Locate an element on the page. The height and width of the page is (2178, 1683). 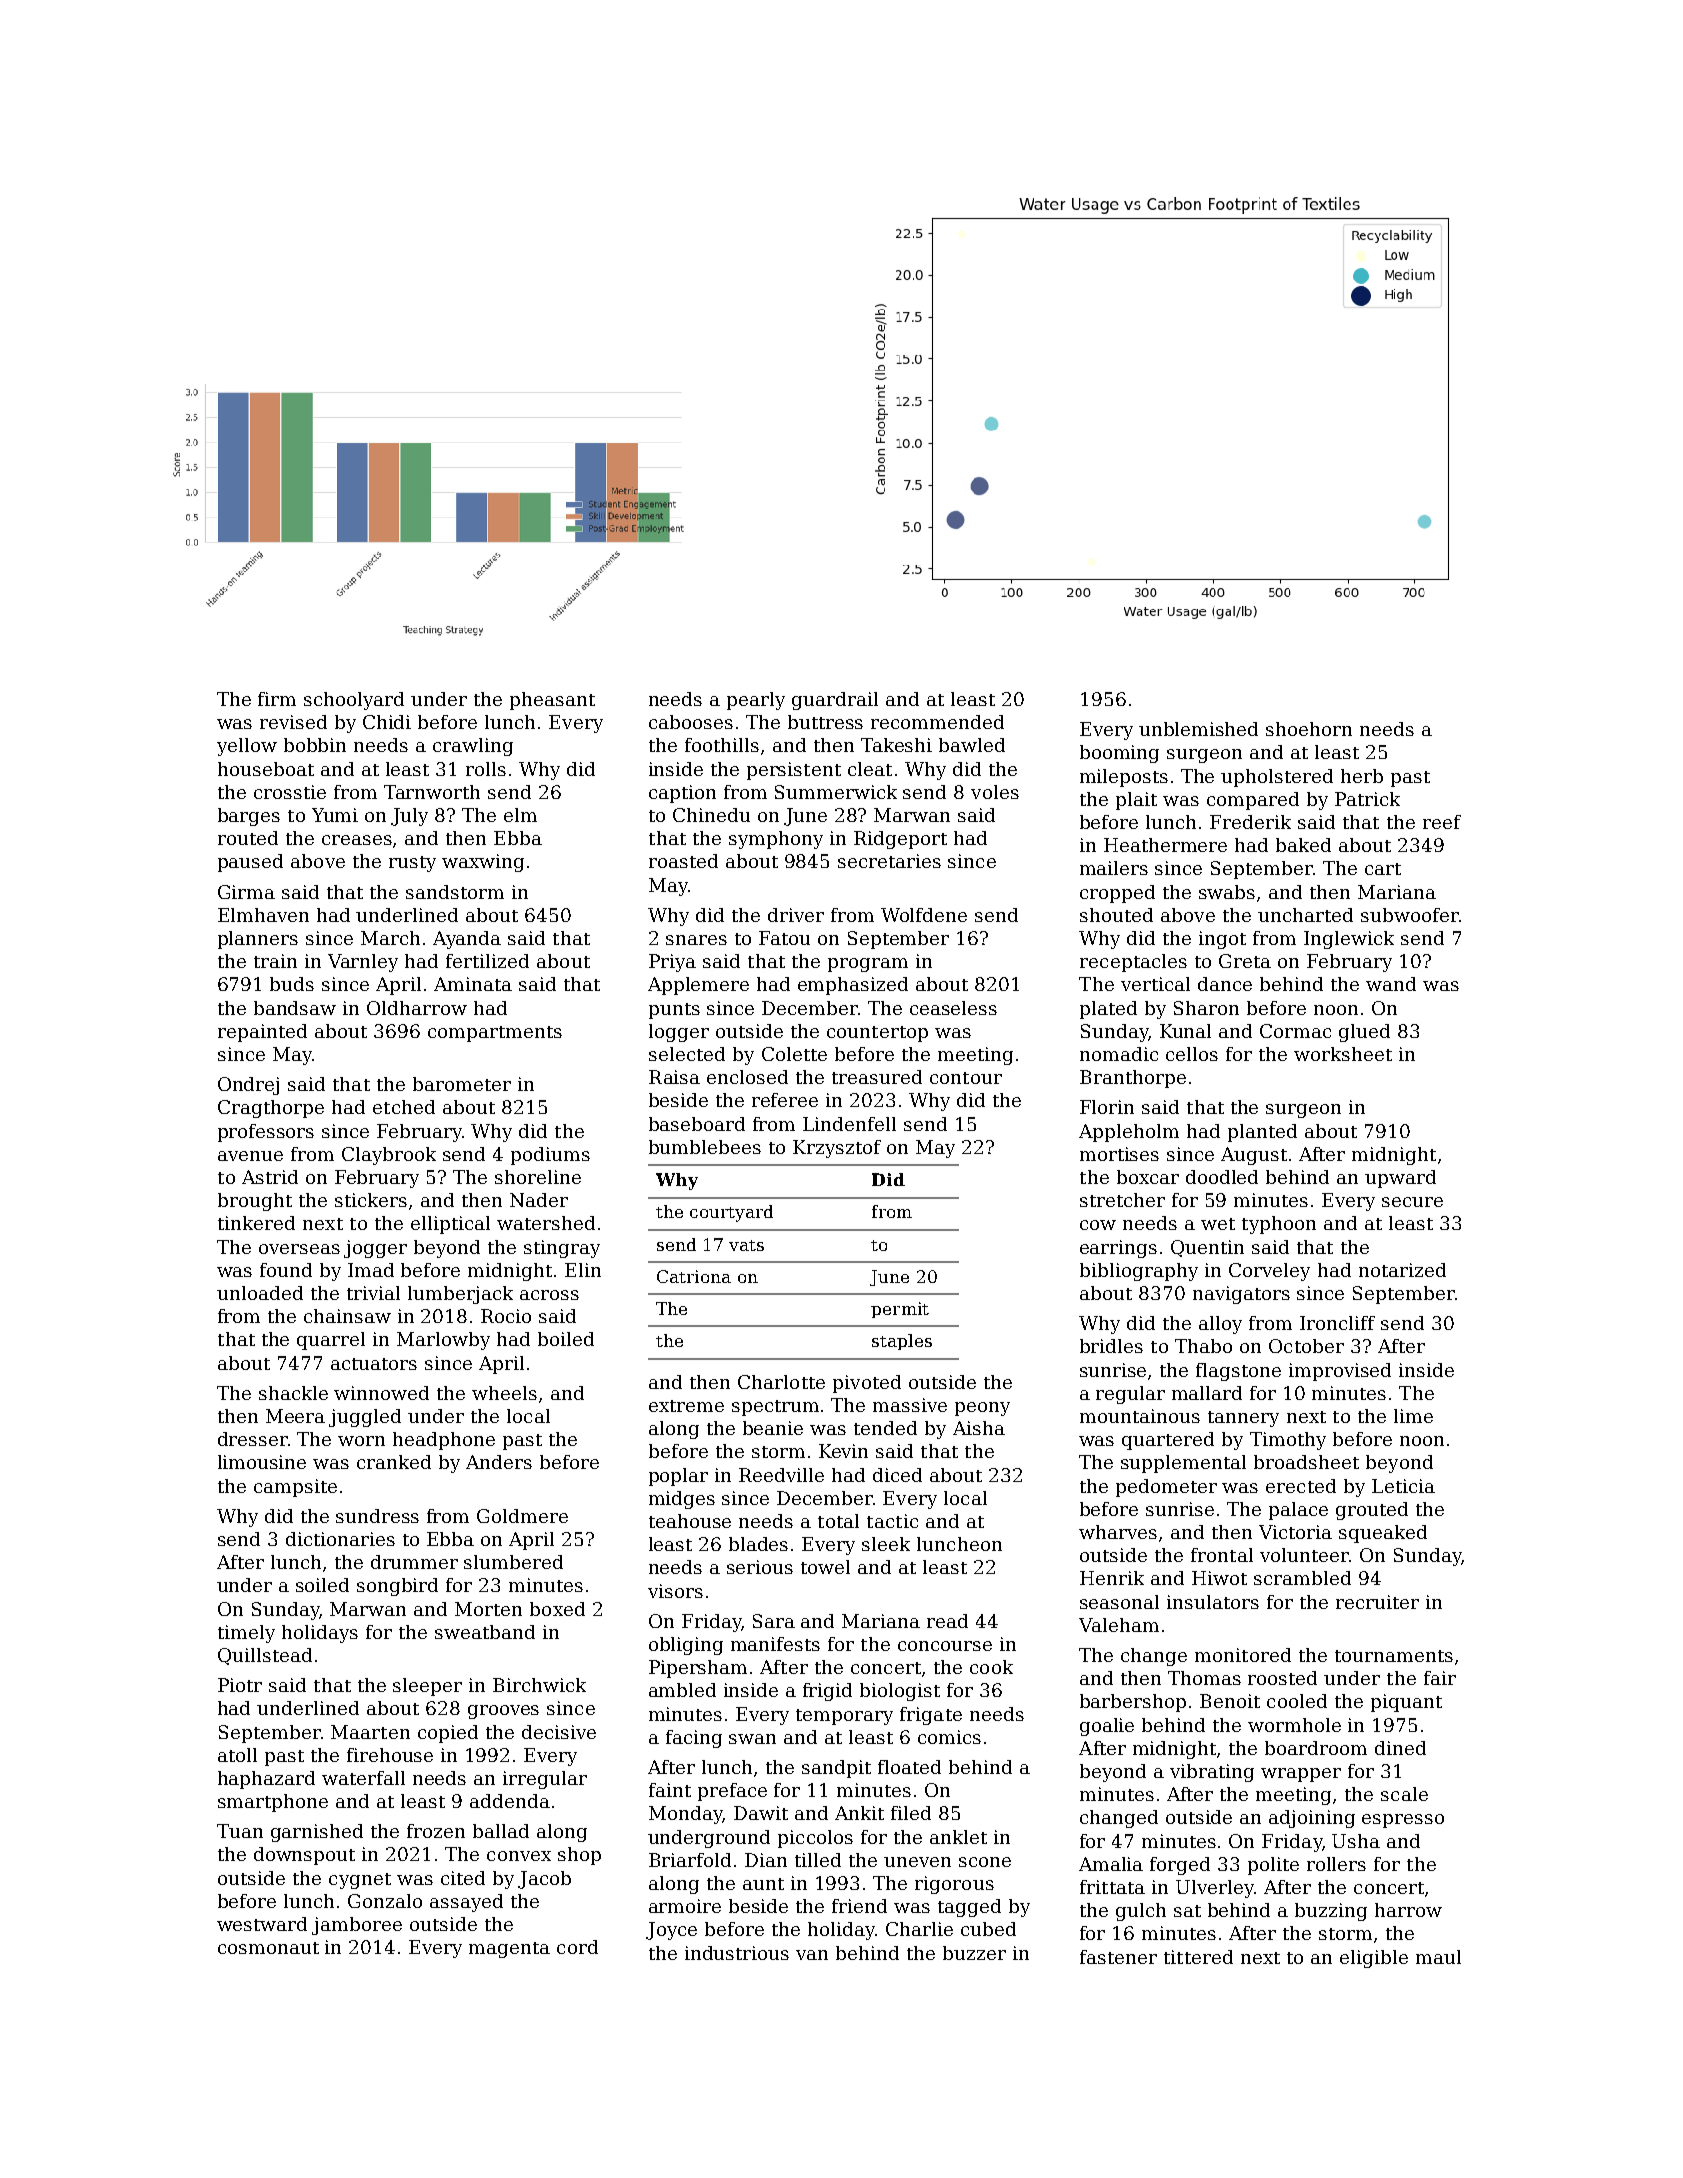
unblemished is located at coordinates (1198, 729).
